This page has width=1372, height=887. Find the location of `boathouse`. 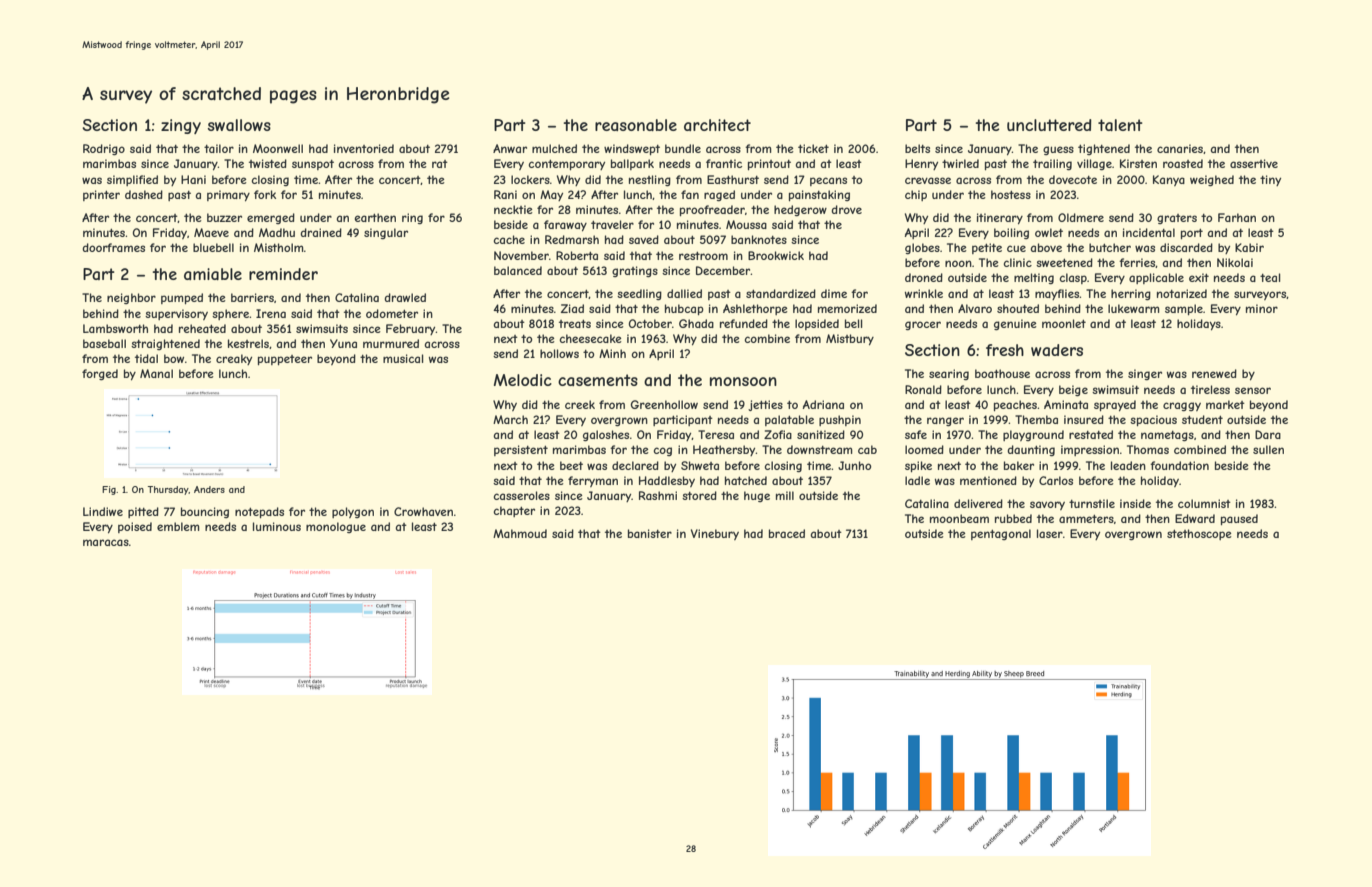

boathouse is located at coordinates (1002, 373).
